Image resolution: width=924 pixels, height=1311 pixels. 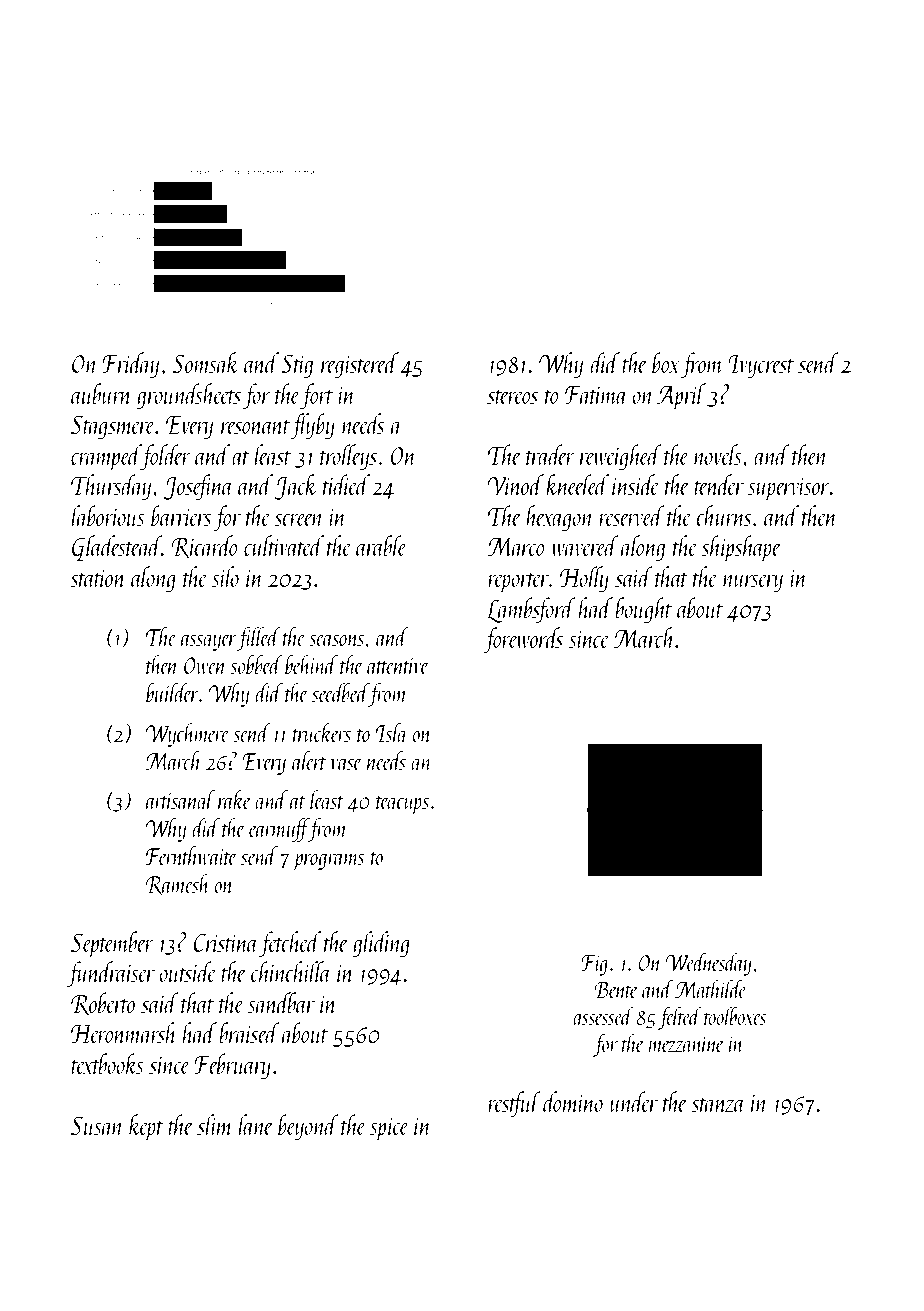 What do you see at coordinates (249, 1032) in the screenshot?
I see `braised` at bounding box center [249, 1032].
